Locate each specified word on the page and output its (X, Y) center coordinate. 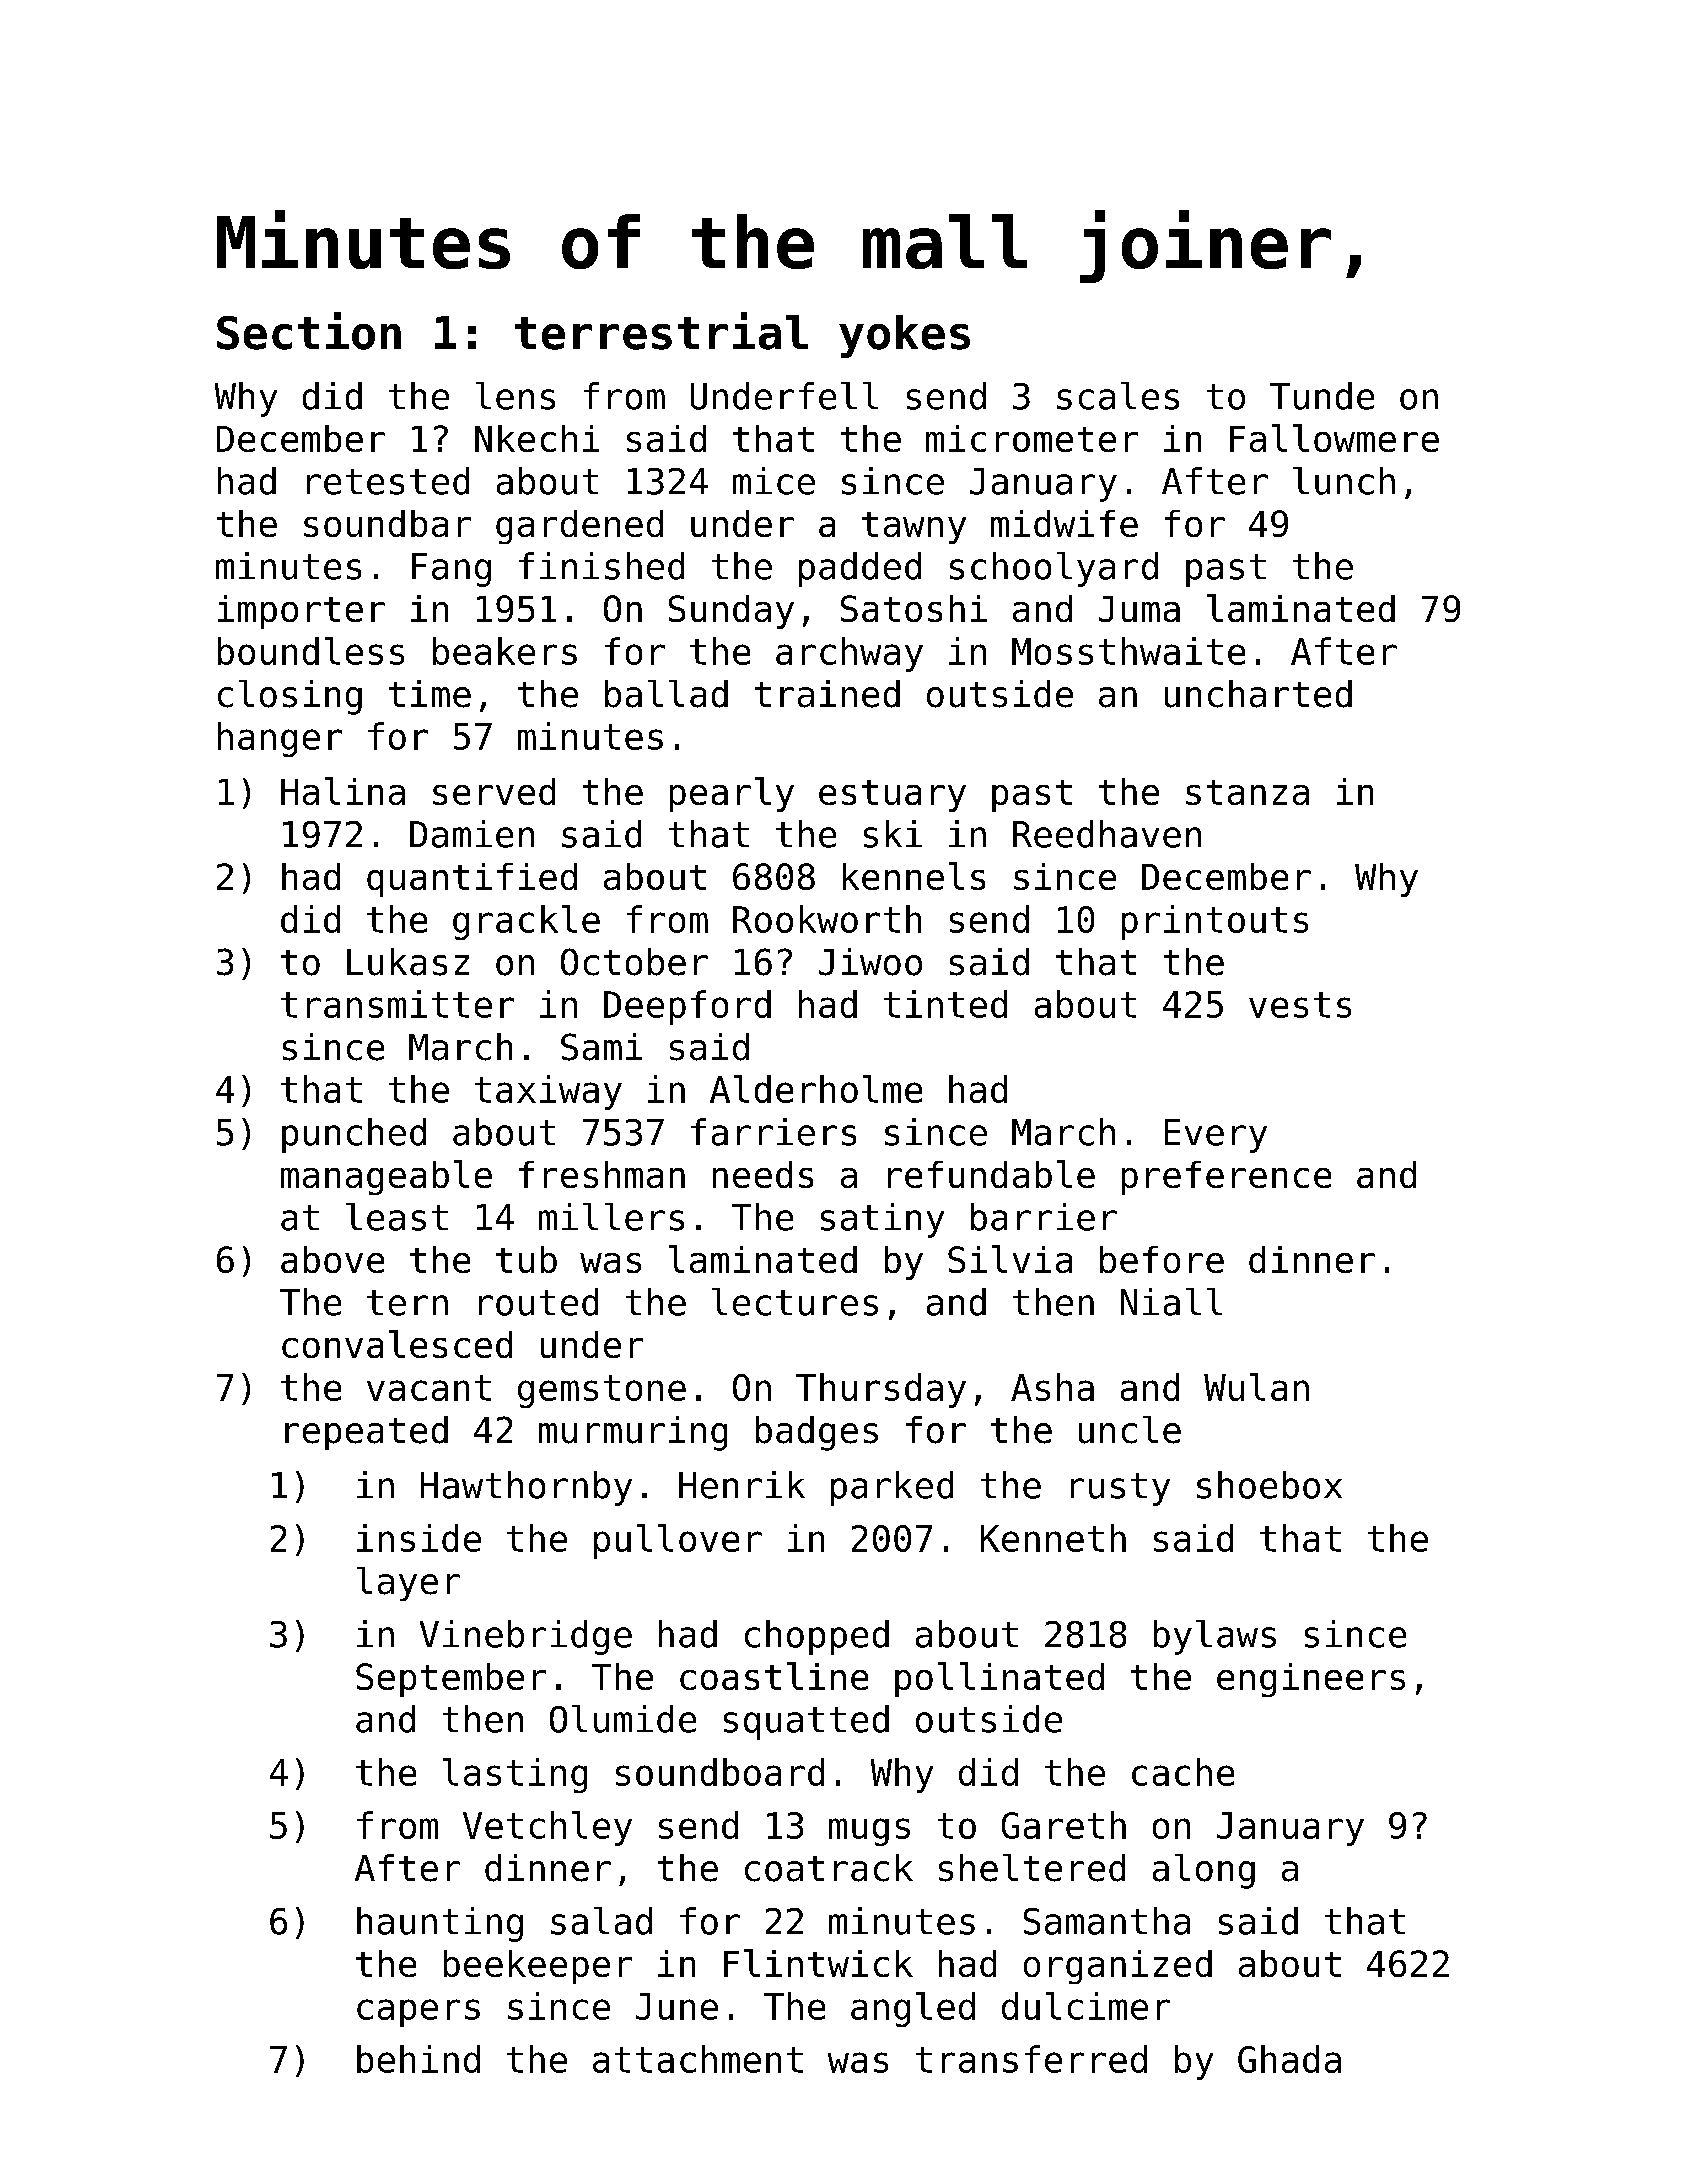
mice (774, 481)
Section (309, 331)
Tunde (1322, 396)
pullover (678, 1541)
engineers (1311, 1680)
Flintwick (818, 1963)
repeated (366, 1433)
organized (1118, 1967)
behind (418, 2059)
